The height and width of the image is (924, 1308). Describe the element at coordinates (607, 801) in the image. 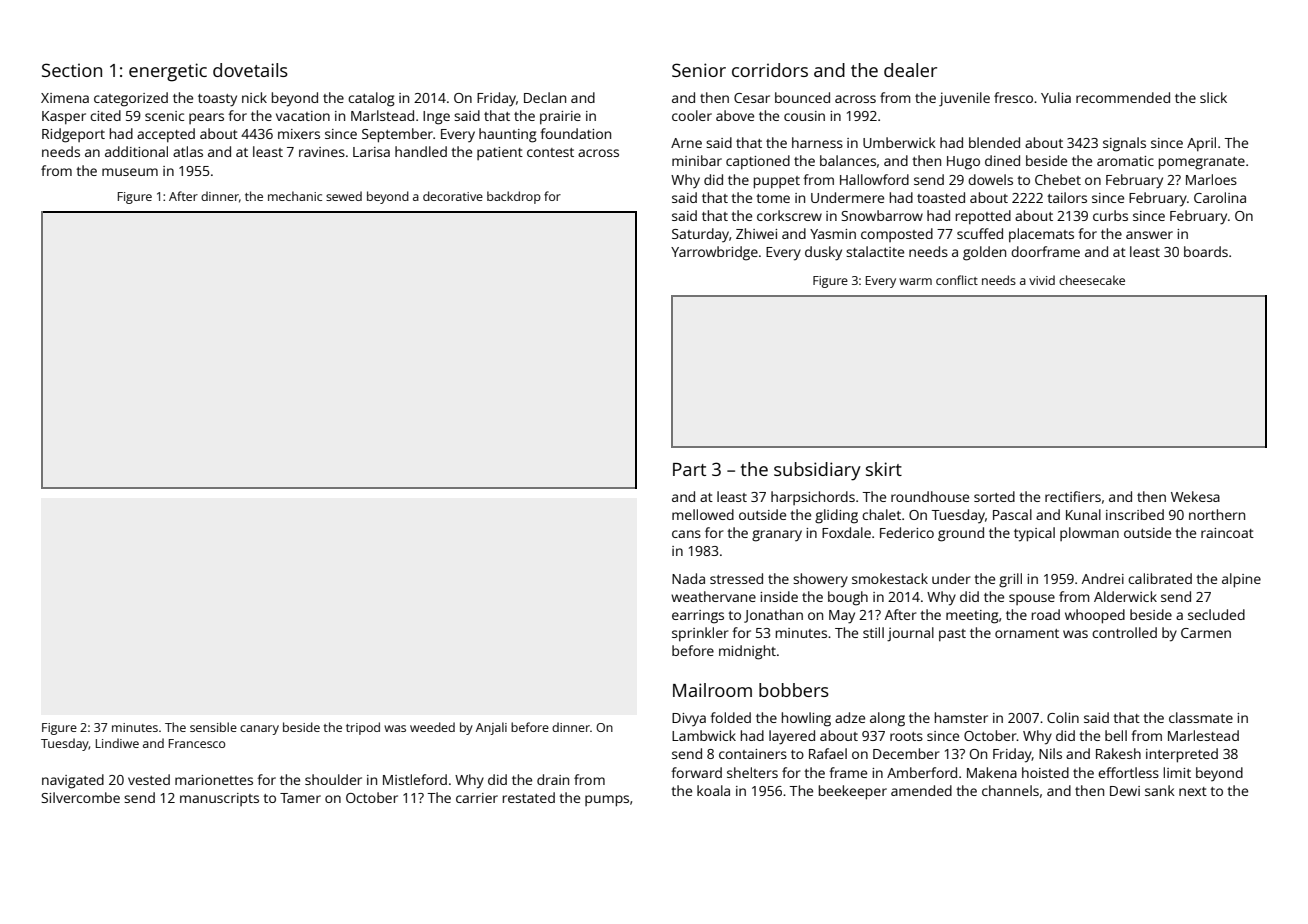

I see `pumps` at that location.
